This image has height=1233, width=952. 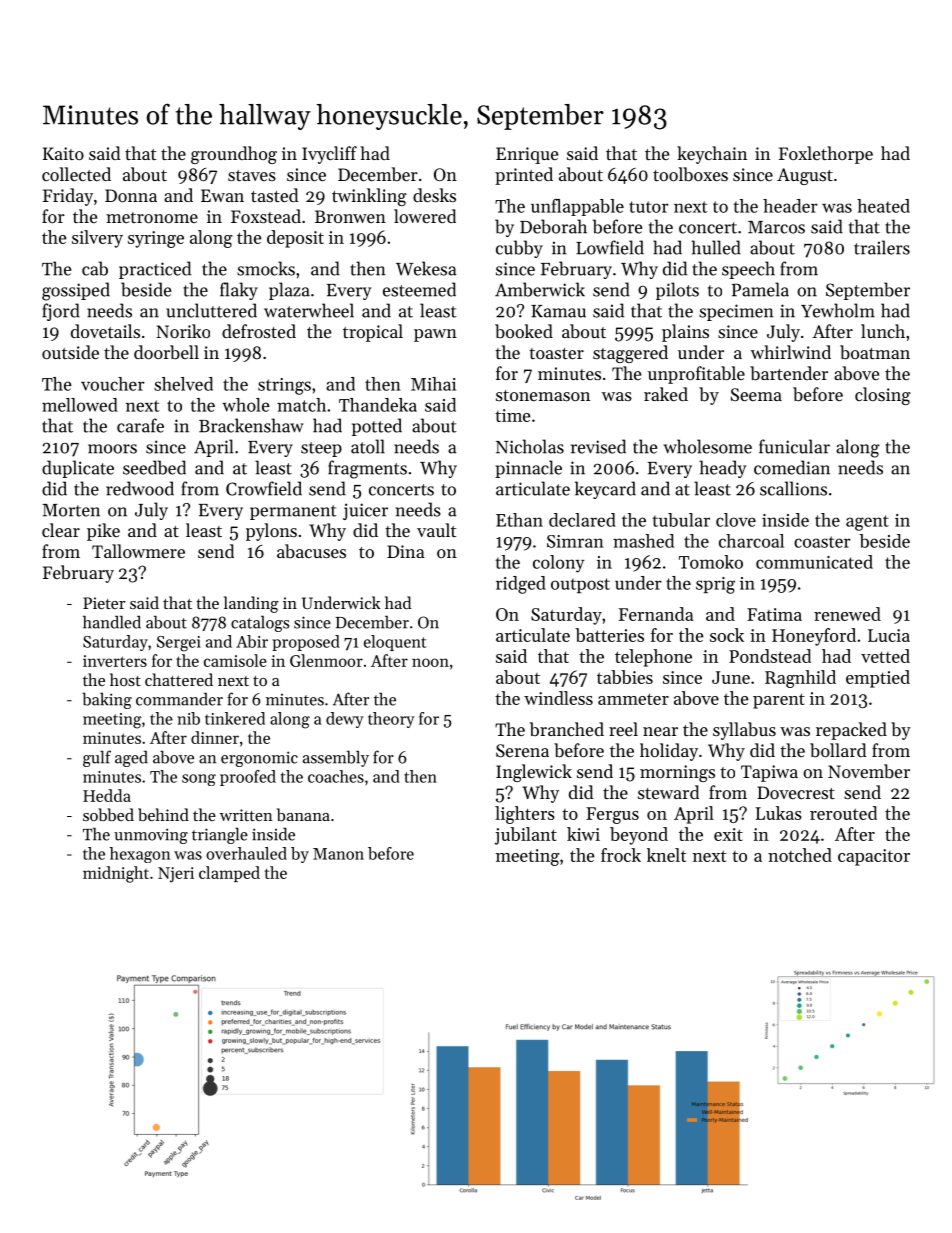 What do you see at coordinates (125, 679) in the image?
I see `host` at bounding box center [125, 679].
